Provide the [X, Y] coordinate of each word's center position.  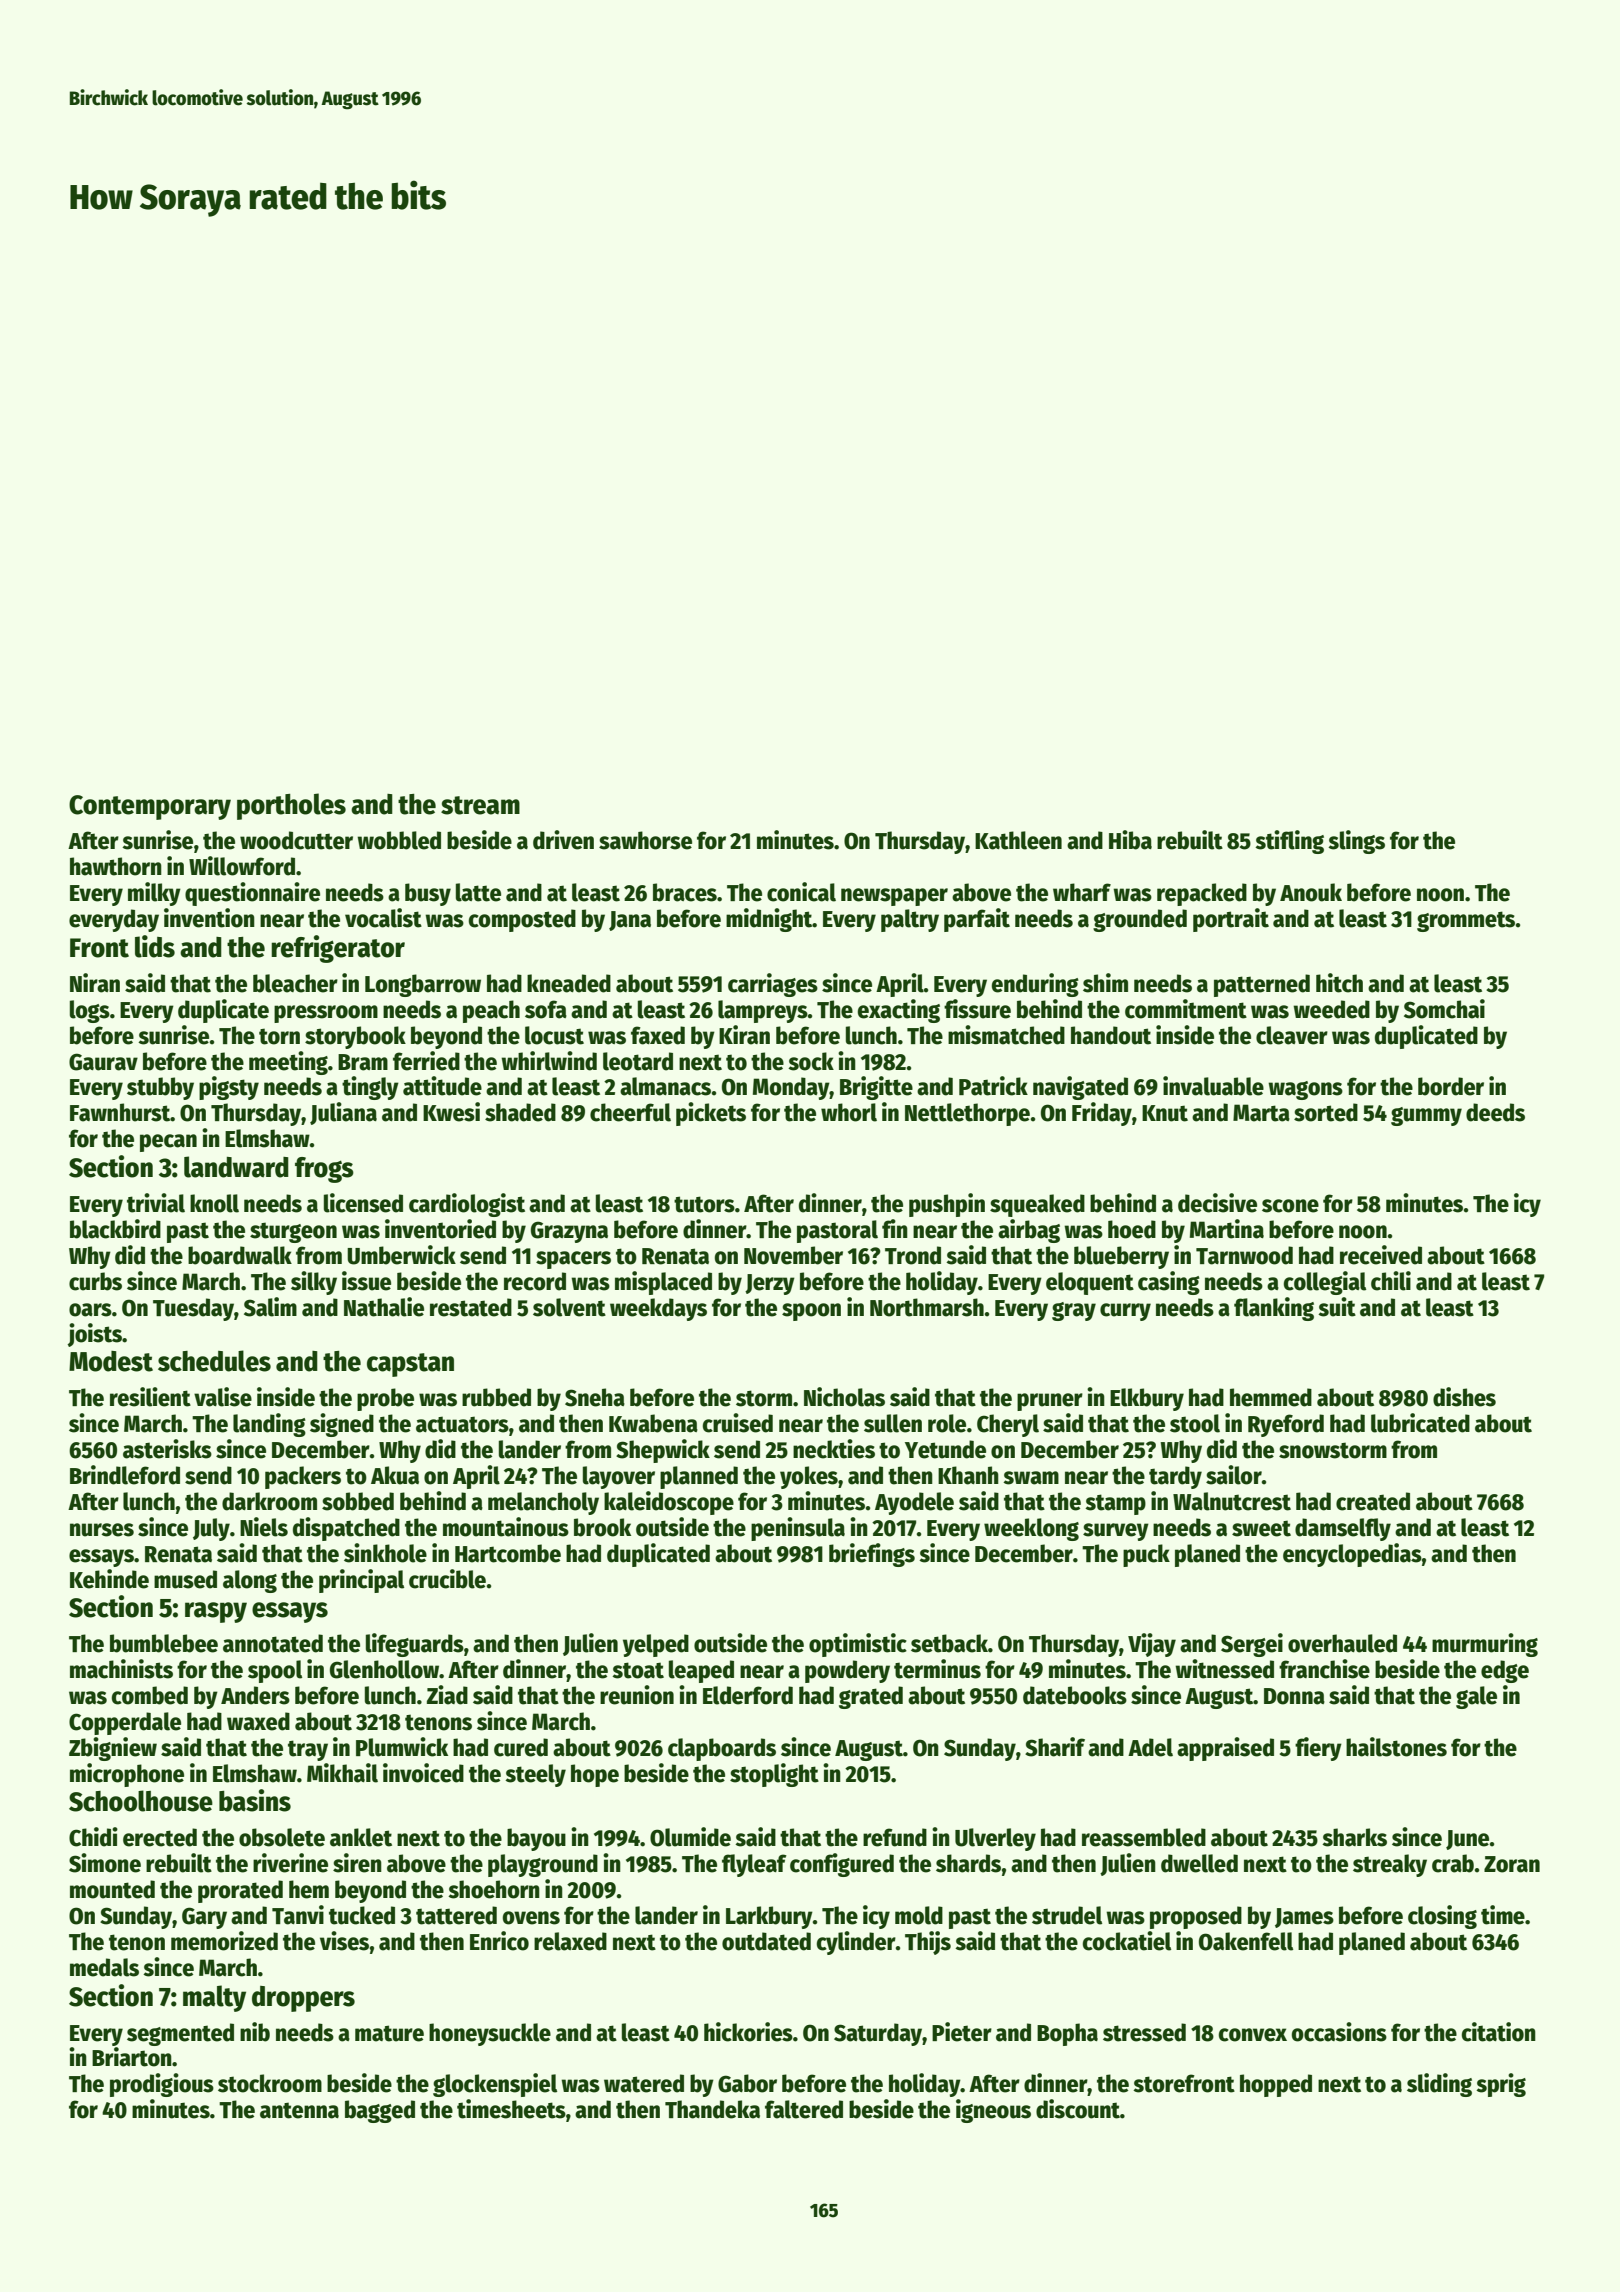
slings [1356, 842]
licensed [363, 1203]
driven [563, 840]
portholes [291, 806]
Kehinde [109, 1579]
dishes [1464, 1397]
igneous [993, 2111]
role [947, 1423]
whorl [849, 1112]
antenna [299, 2110]
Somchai [1444, 1009]
